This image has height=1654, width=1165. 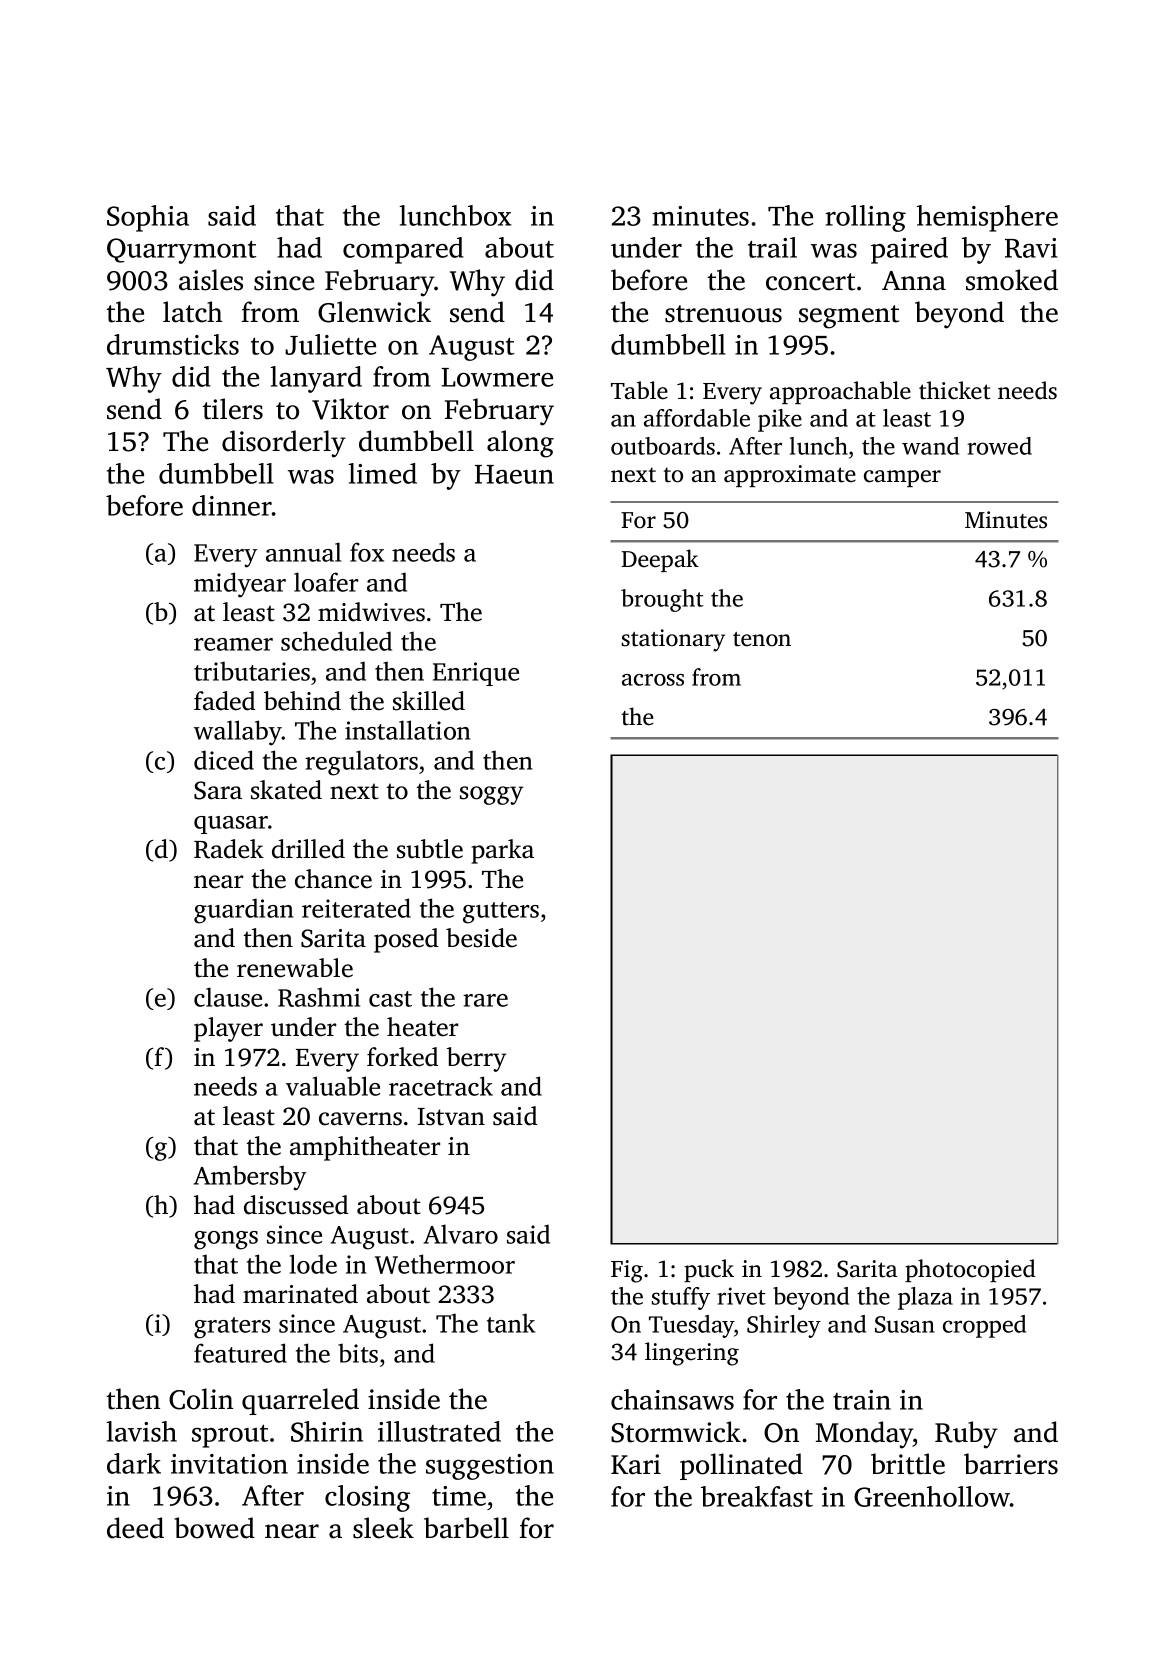 What do you see at coordinates (233, 644) in the image?
I see `reamer` at bounding box center [233, 644].
